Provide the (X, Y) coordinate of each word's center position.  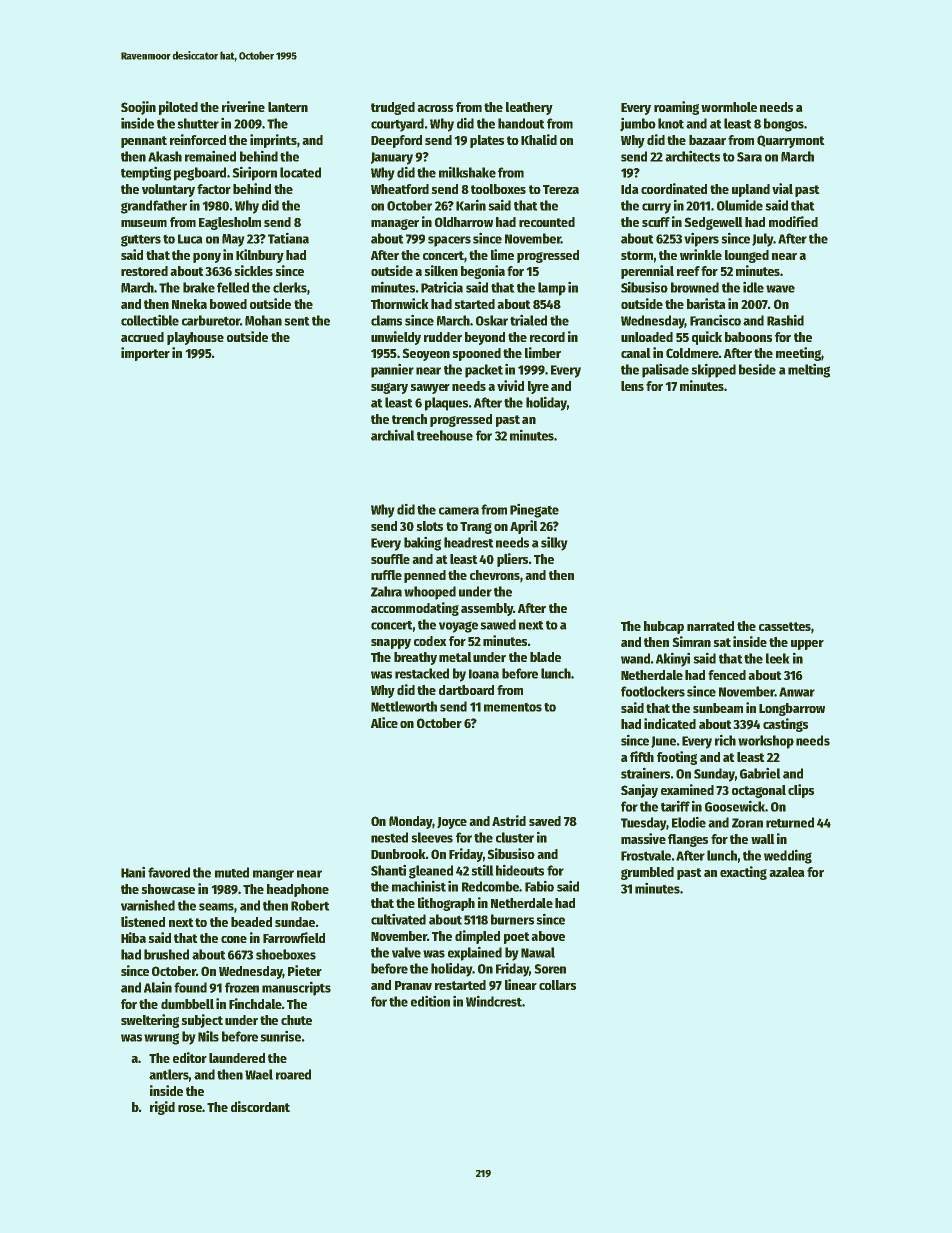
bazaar (707, 140)
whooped (430, 593)
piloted (178, 108)
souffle (390, 559)
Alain (158, 987)
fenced (727, 675)
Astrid (509, 820)
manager (395, 224)
